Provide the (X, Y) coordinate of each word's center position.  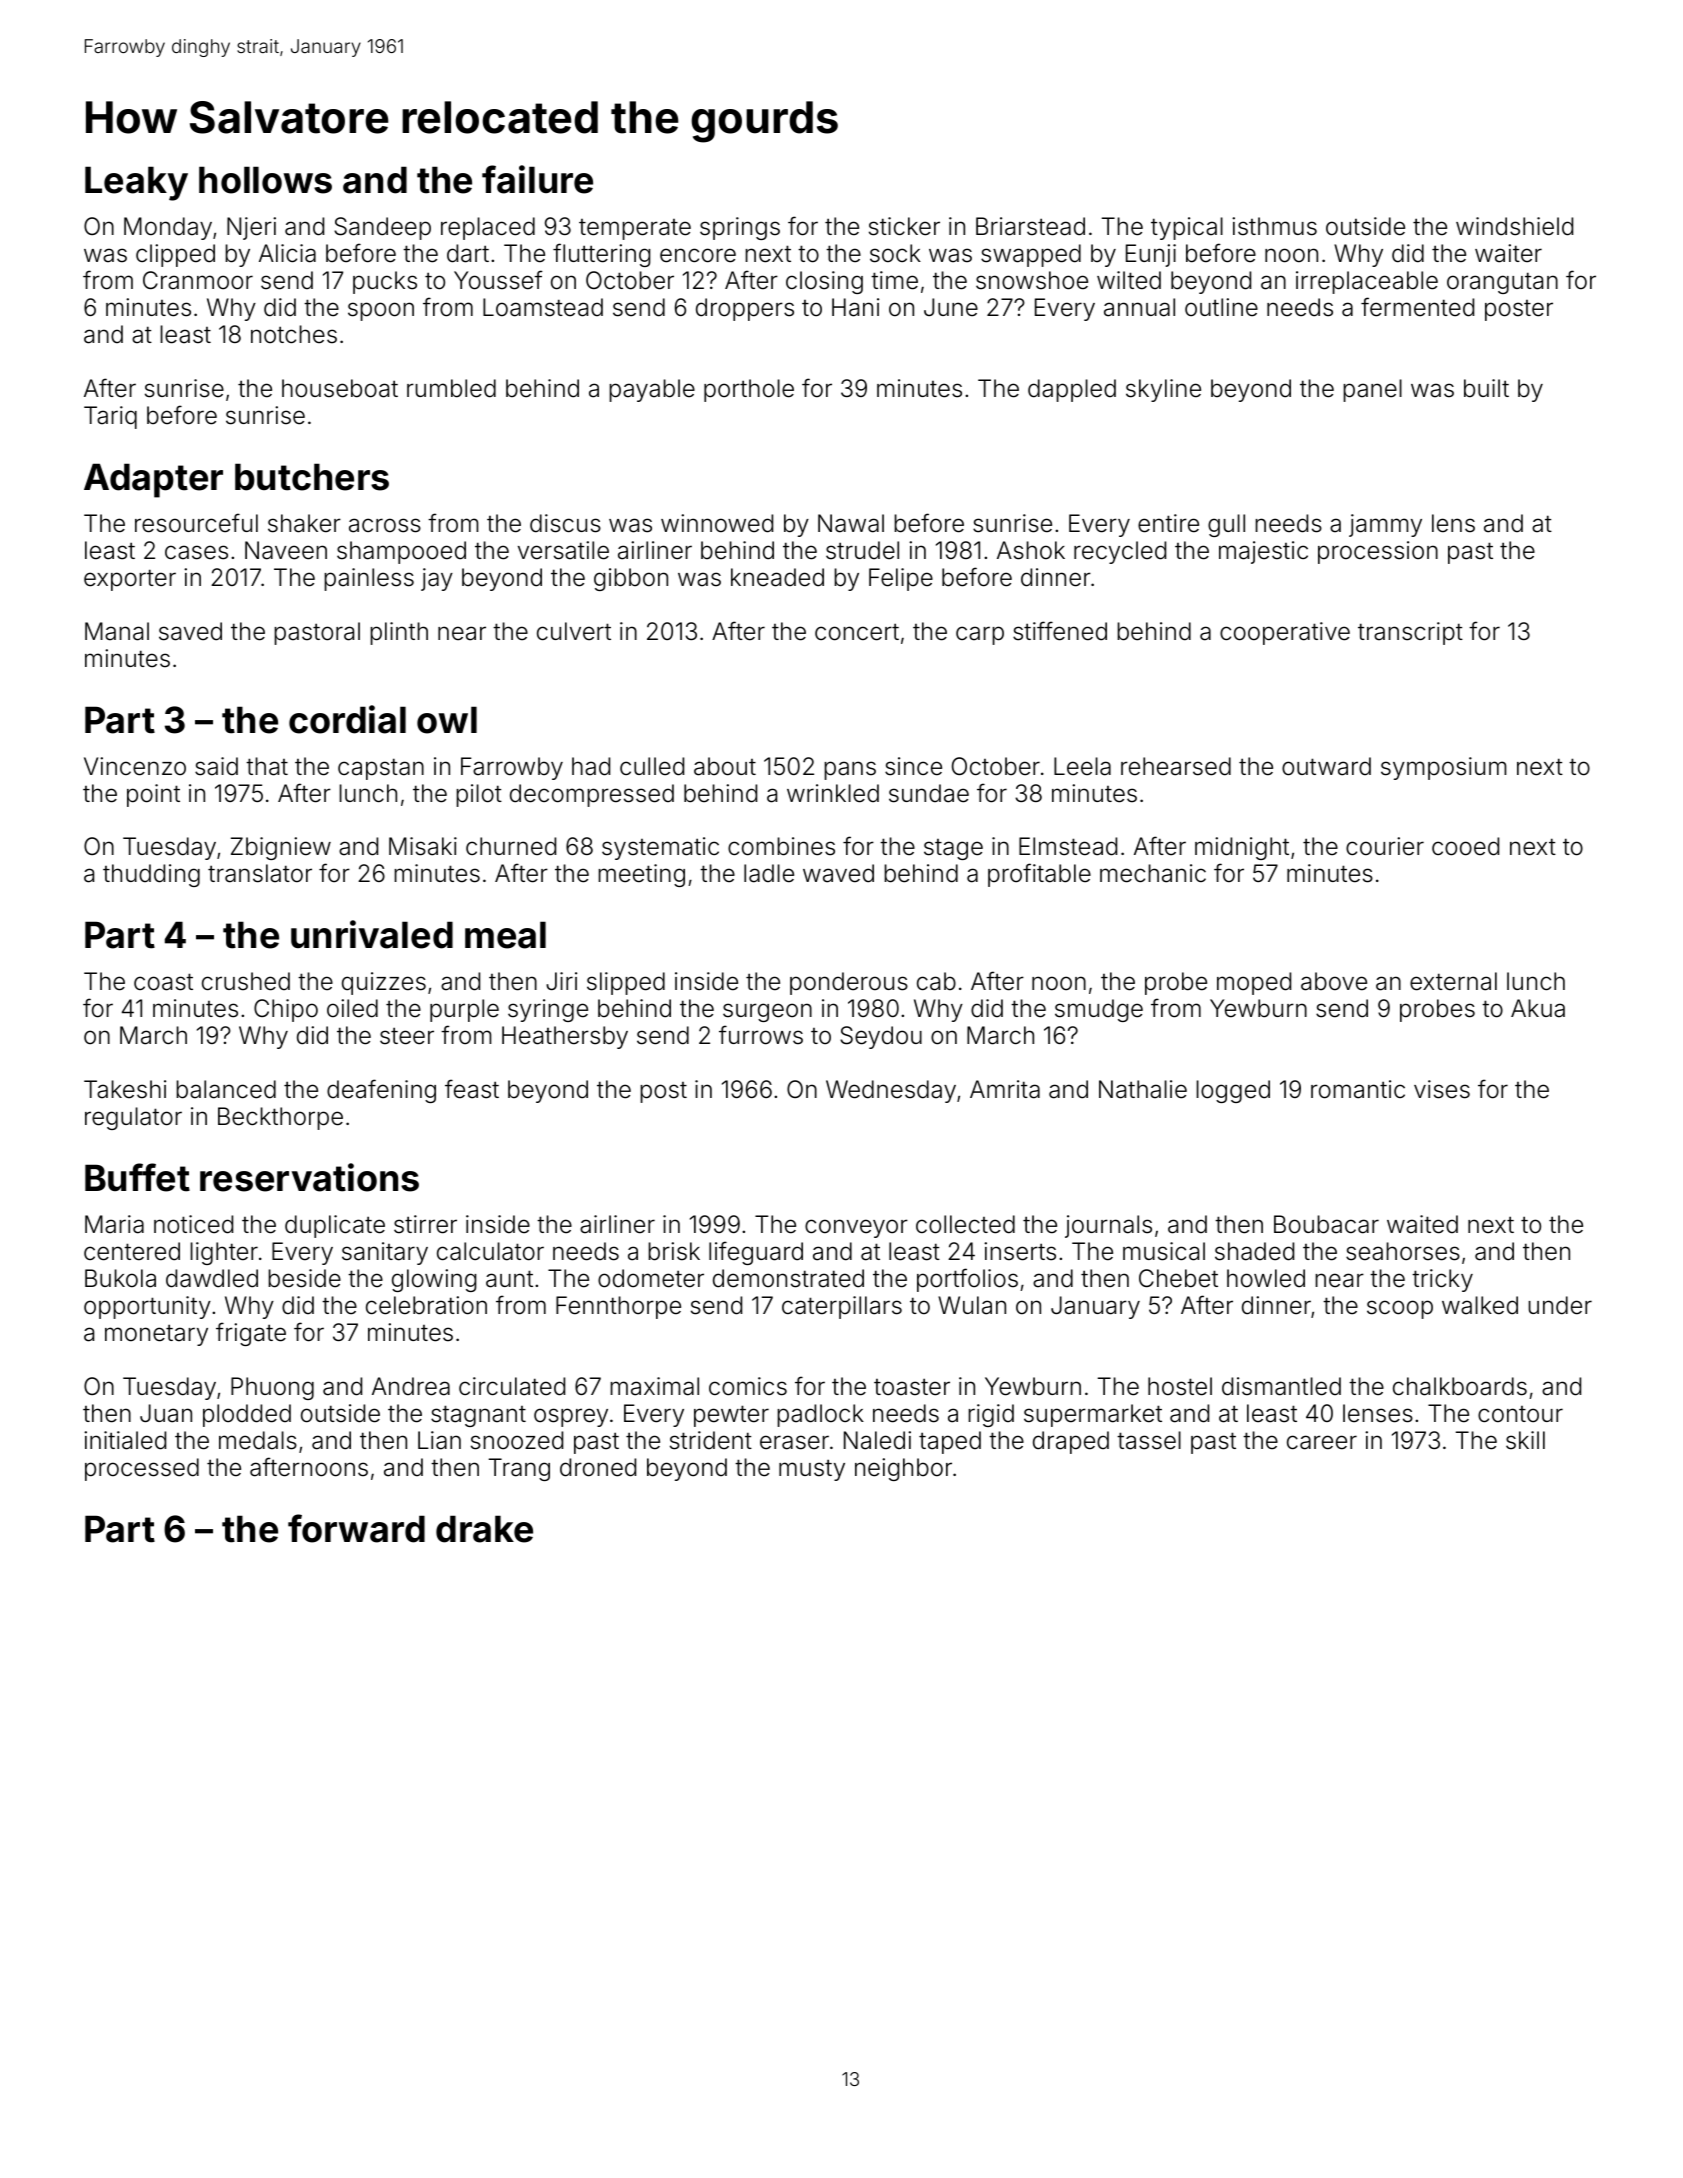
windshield (1514, 226)
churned (511, 846)
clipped (175, 255)
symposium (1443, 768)
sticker (904, 226)
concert (857, 632)
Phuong (272, 1388)
